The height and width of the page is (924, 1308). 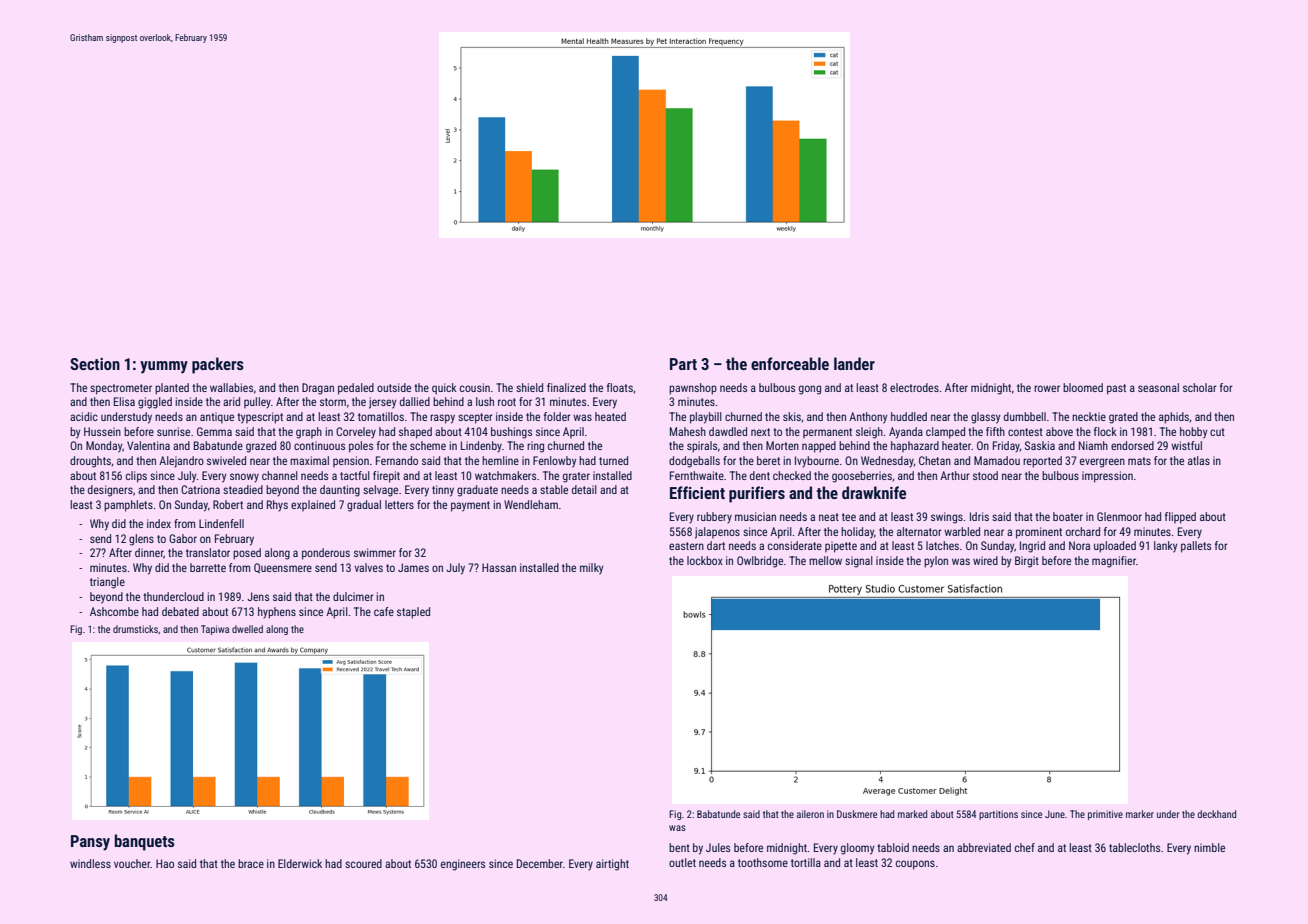 What do you see at coordinates (1114, 562) in the page?
I see `magnifier` at bounding box center [1114, 562].
